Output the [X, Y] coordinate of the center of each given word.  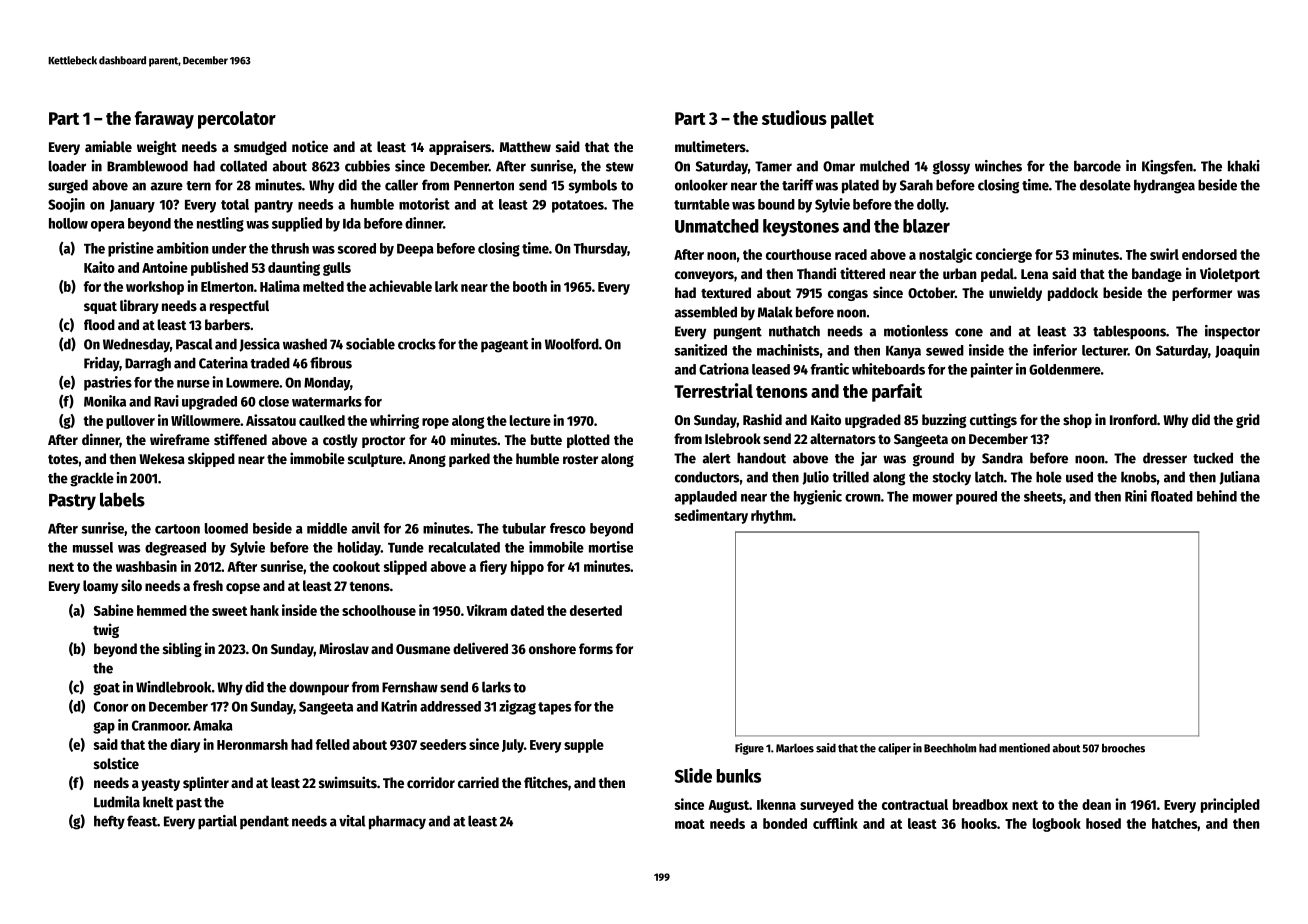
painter [992, 370]
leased [771, 369]
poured [976, 498]
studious [794, 117]
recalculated [464, 547]
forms [596, 648]
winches [998, 166]
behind [1217, 496]
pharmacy [397, 822]
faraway [164, 120]
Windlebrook [173, 687]
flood [99, 324]
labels [122, 499]
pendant [264, 822]
